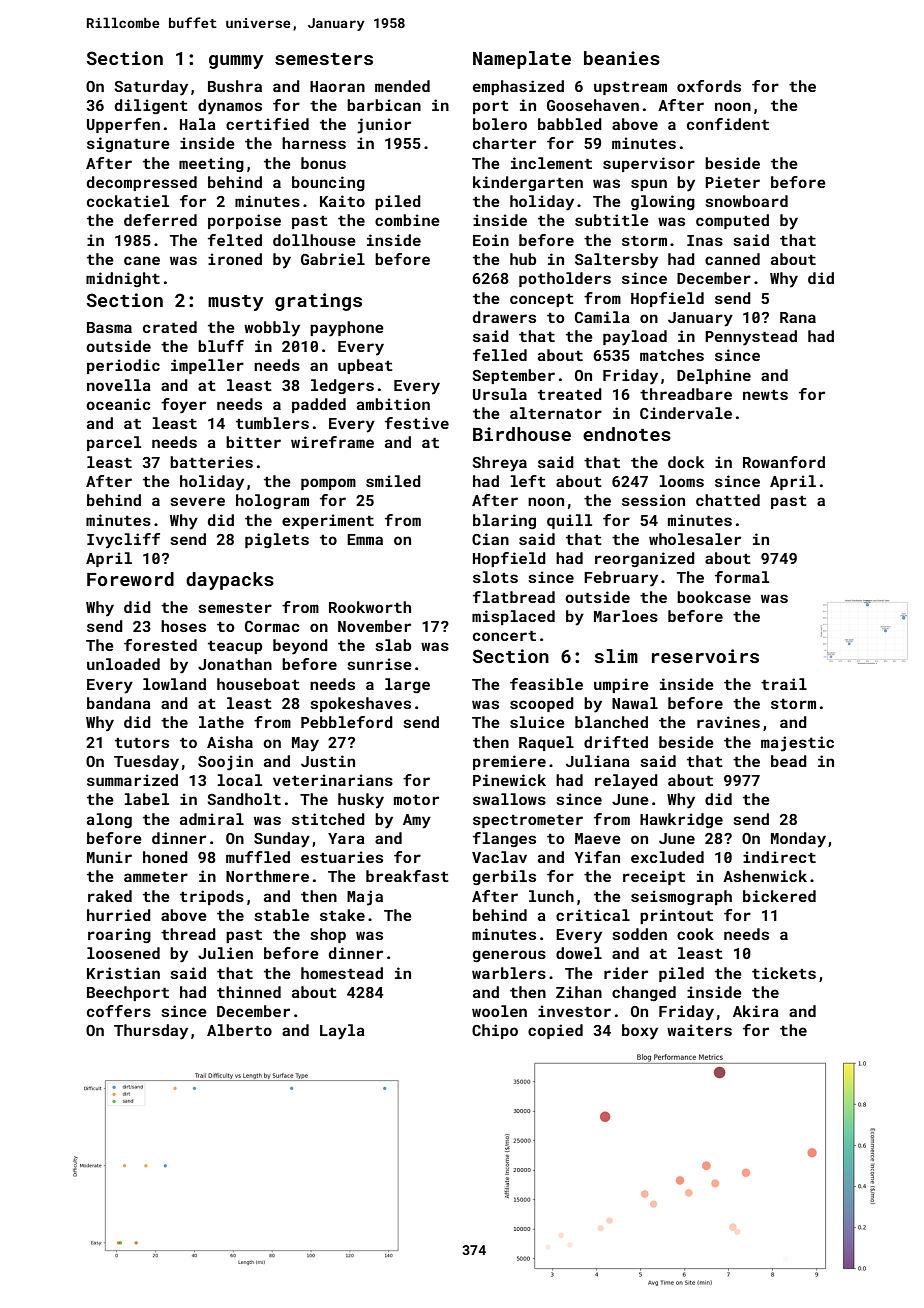 This page has height=1308, width=924. What do you see at coordinates (640, 1032) in the page?
I see `boxy` at bounding box center [640, 1032].
